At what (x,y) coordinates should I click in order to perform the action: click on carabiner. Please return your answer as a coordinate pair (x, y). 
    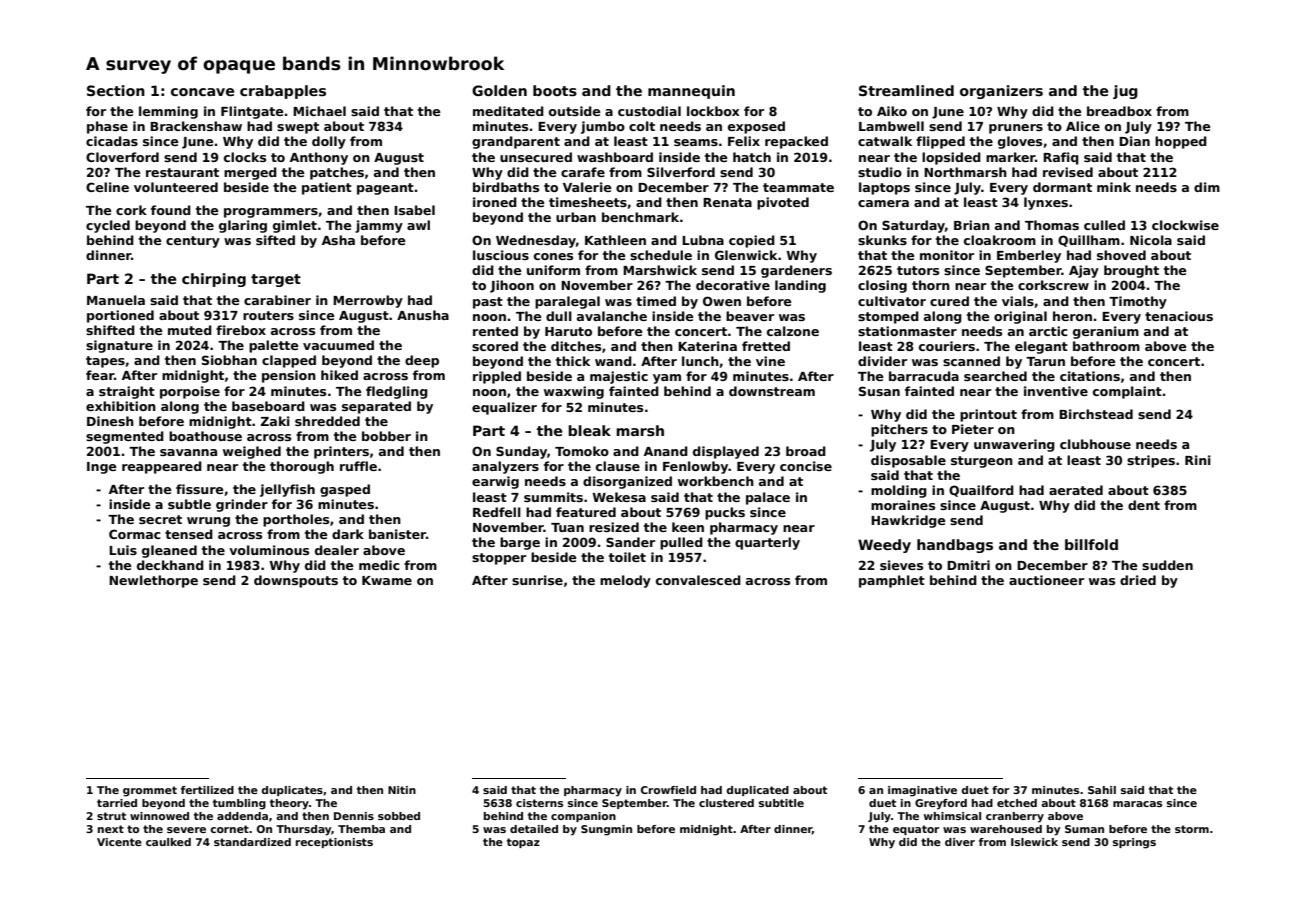
    Looking at the image, I should click on (277, 300).
